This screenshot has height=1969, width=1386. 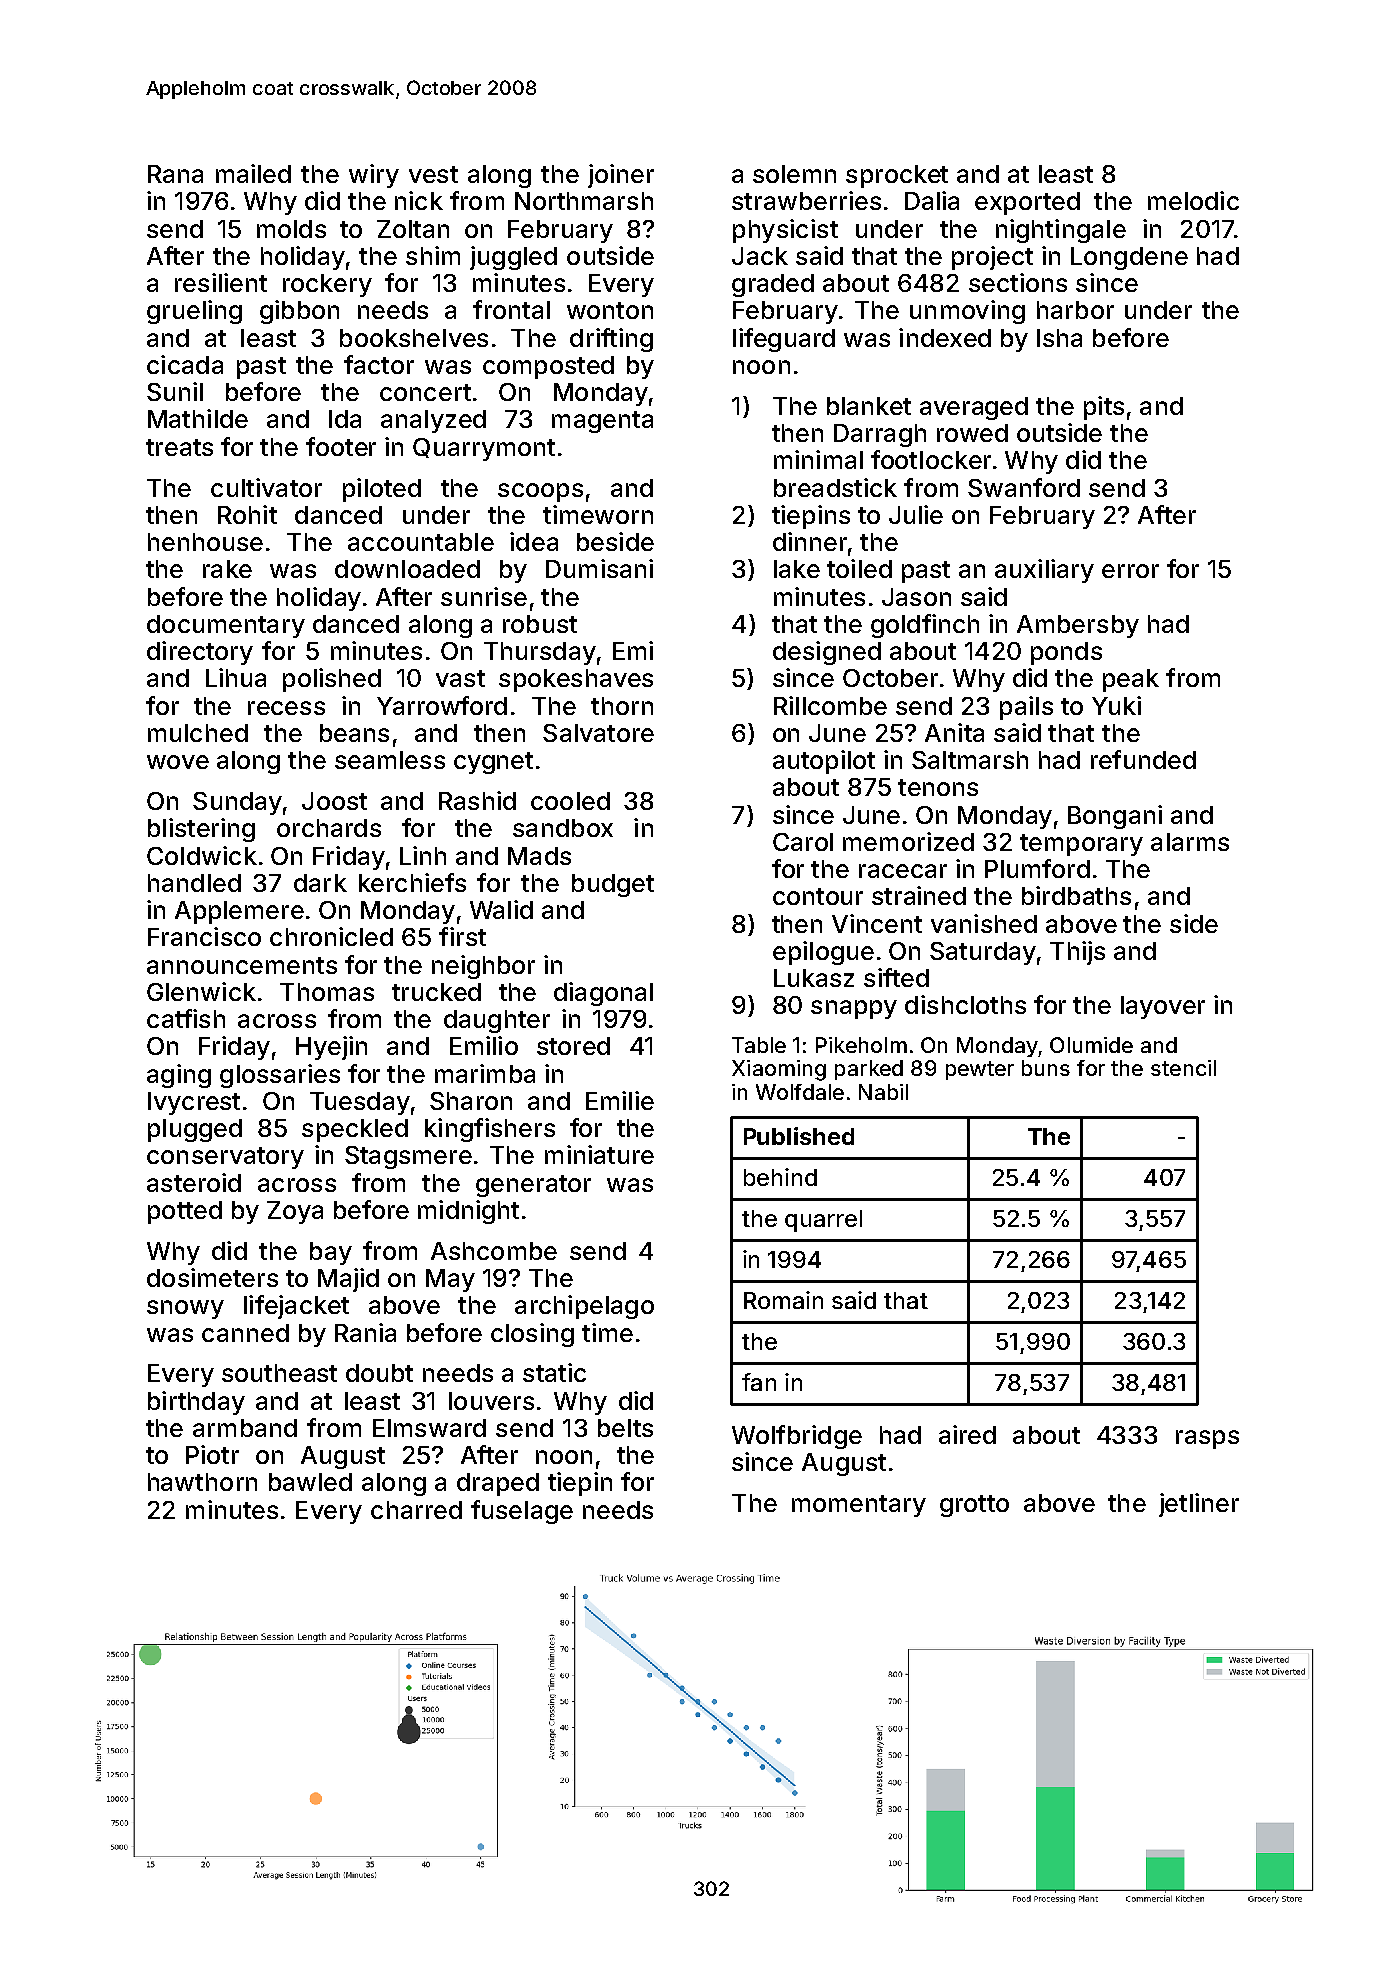 What do you see at coordinates (1026, 708) in the screenshot?
I see `pails` at bounding box center [1026, 708].
